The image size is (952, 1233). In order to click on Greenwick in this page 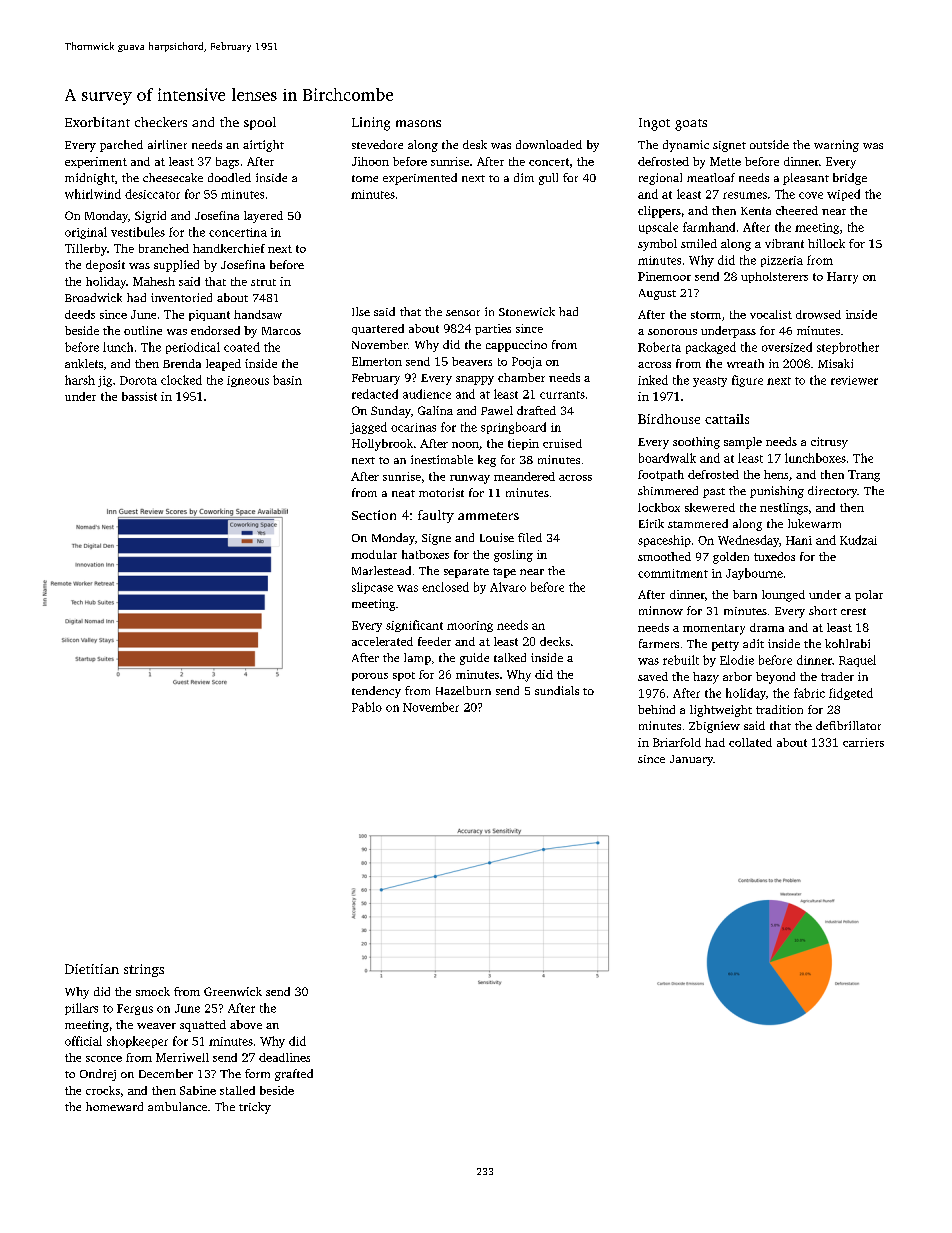, I will do `click(233, 991)`.
